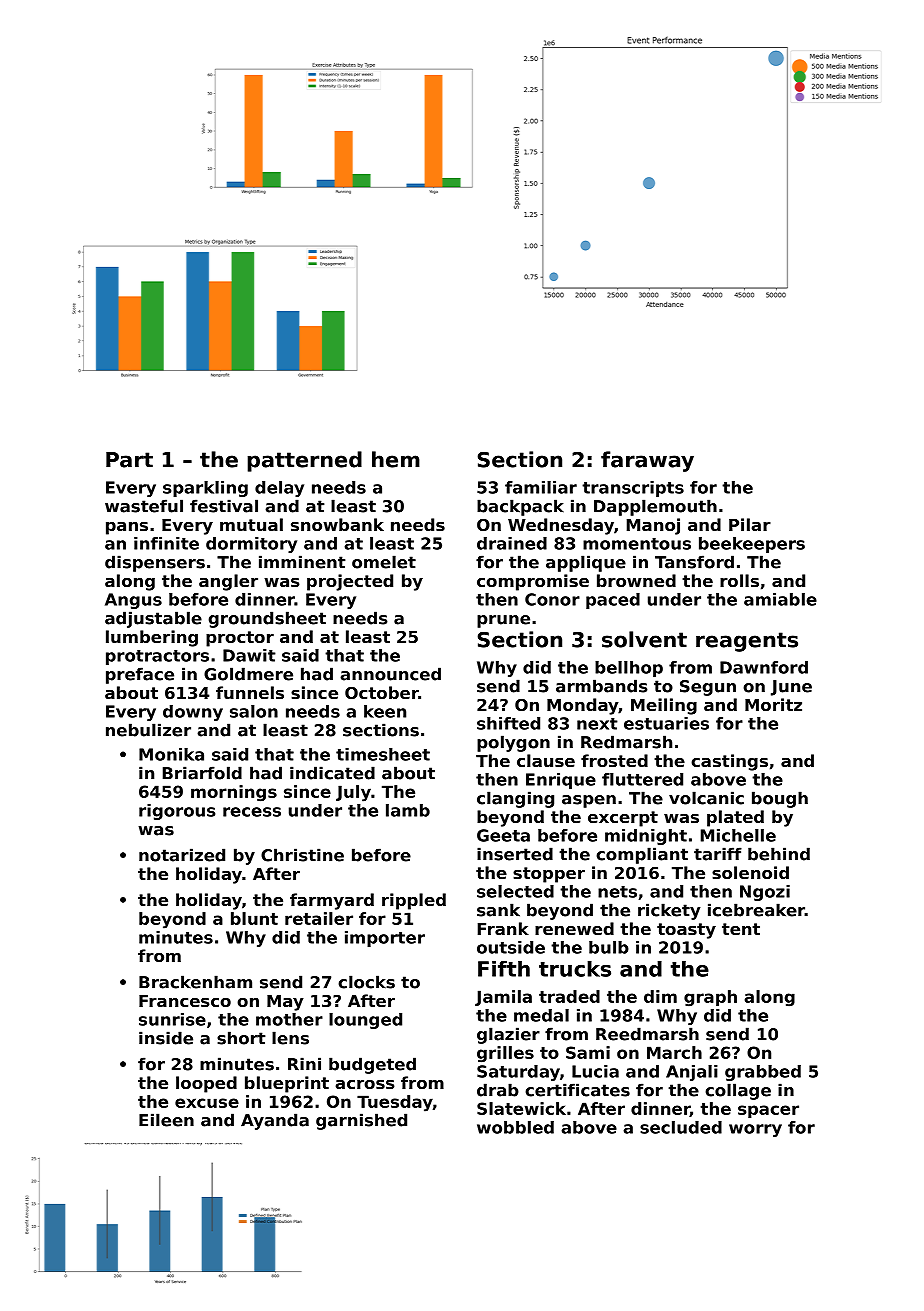  What do you see at coordinates (182, 855) in the image?
I see `notarized` at bounding box center [182, 855].
